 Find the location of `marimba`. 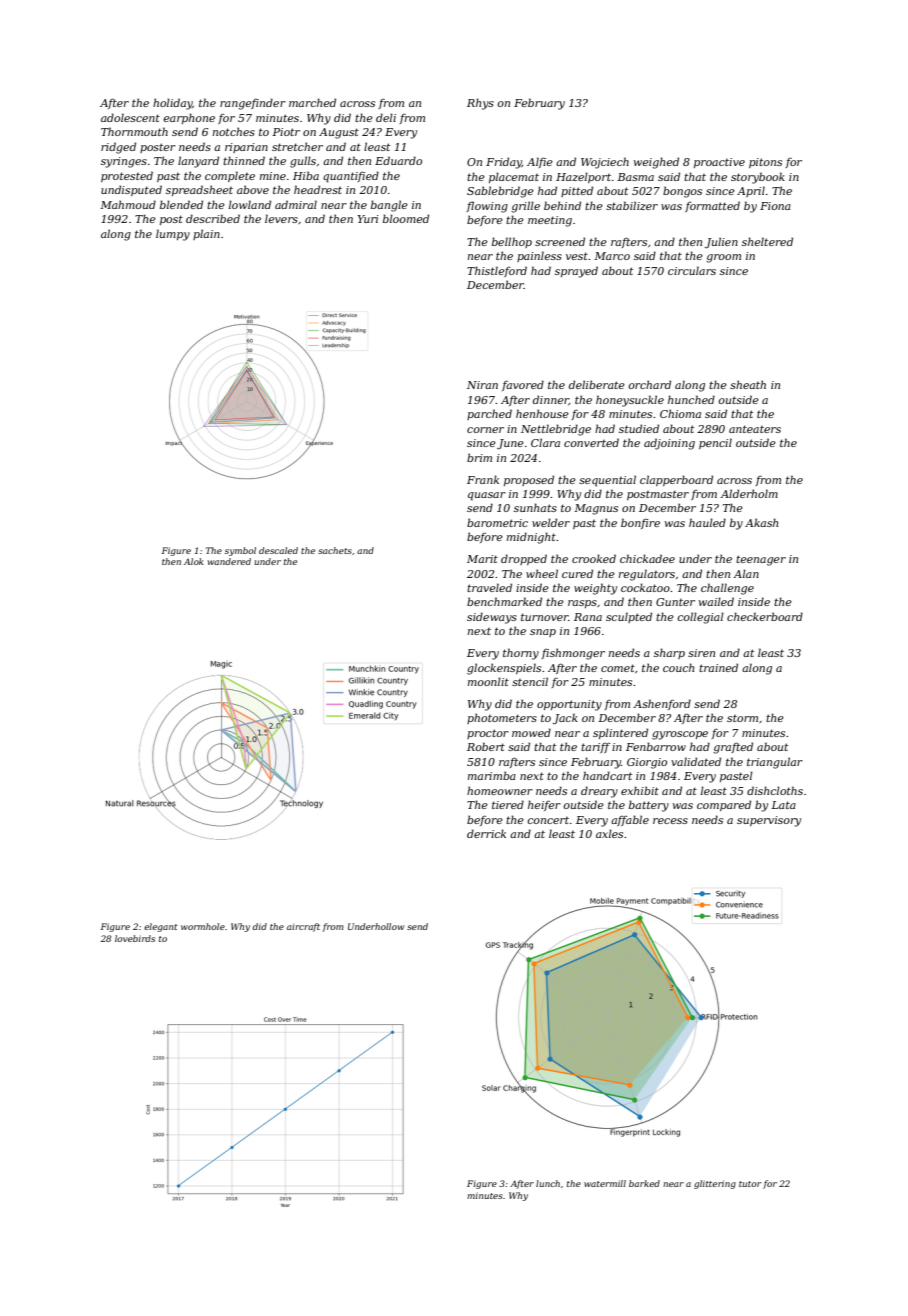

marimba is located at coordinates (492, 775).
